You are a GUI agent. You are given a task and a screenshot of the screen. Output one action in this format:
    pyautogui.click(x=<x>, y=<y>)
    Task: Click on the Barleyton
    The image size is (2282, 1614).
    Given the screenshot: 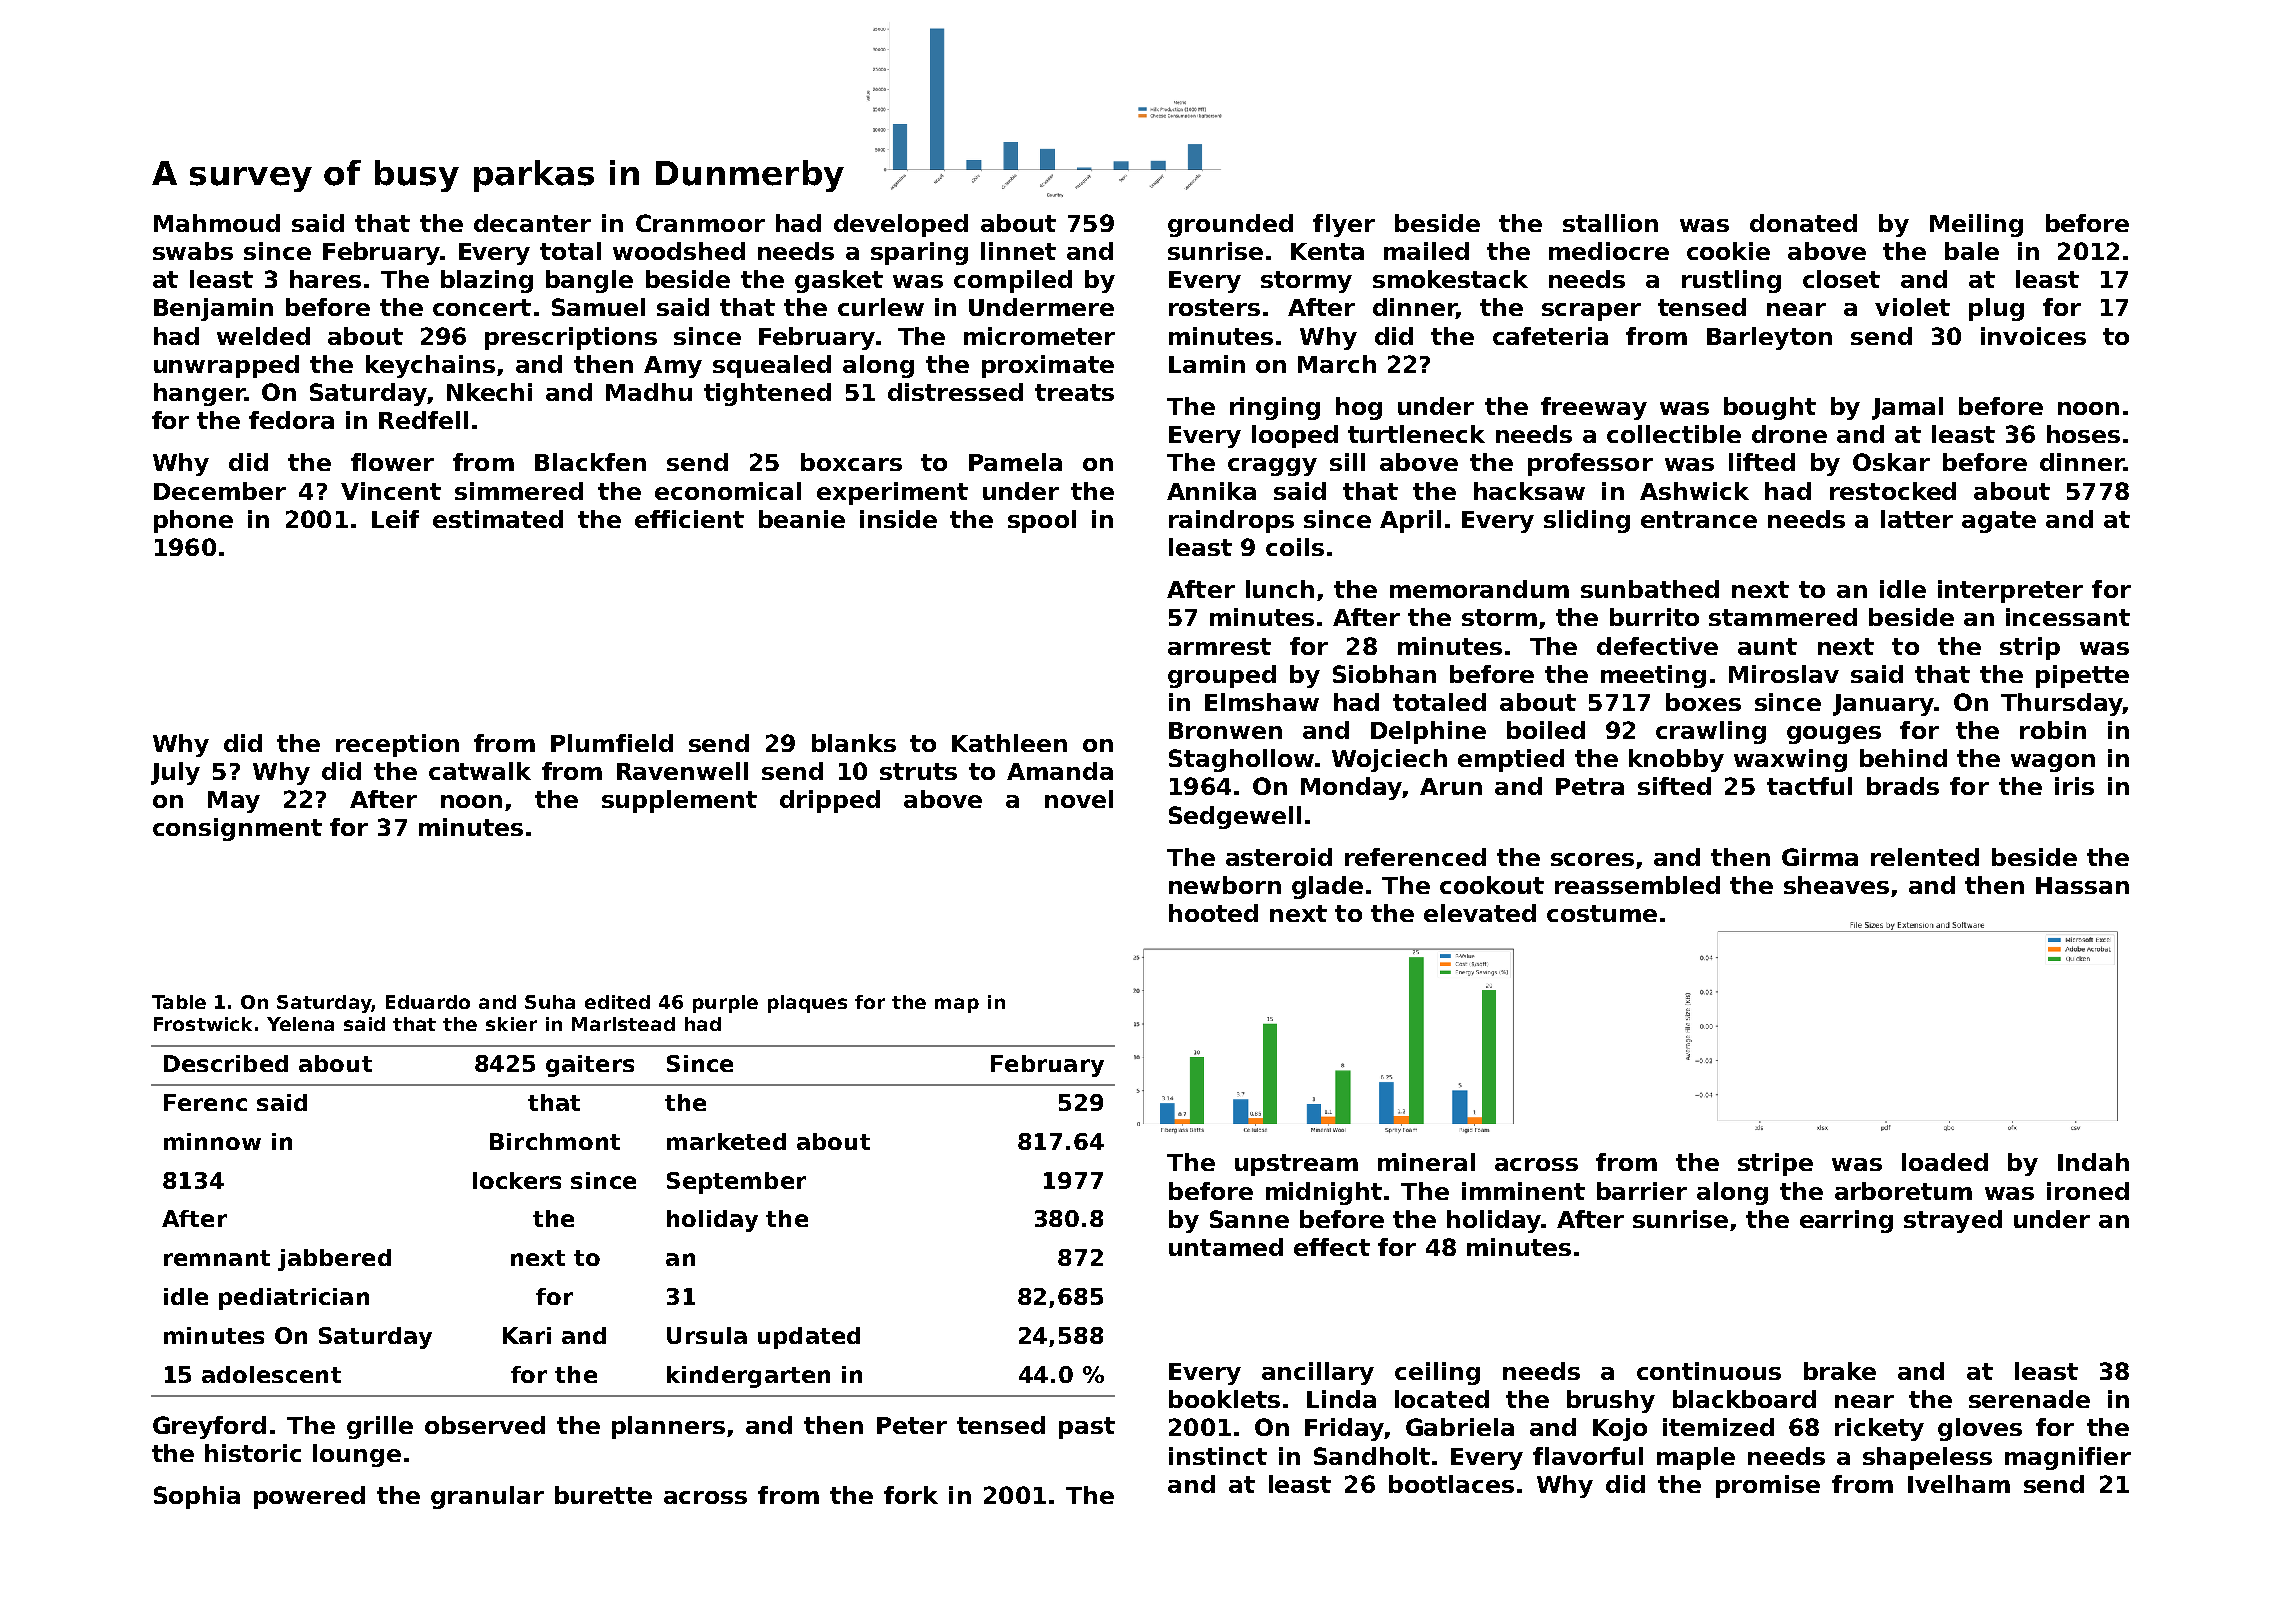 What is the action you would take?
    pyautogui.click(x=1769, y=338)
